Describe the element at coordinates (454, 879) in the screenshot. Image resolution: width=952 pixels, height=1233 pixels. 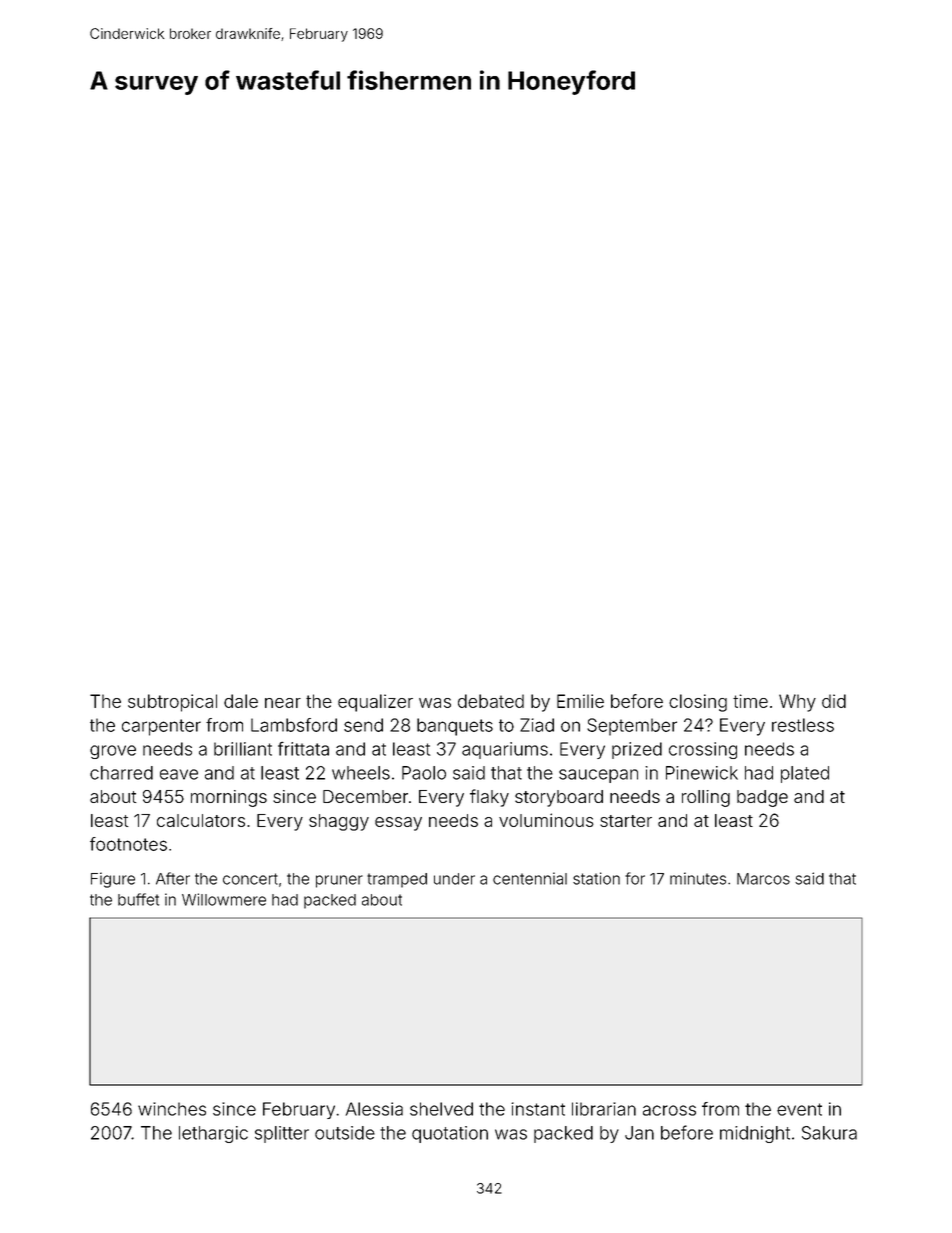
I see `under` at that location.
